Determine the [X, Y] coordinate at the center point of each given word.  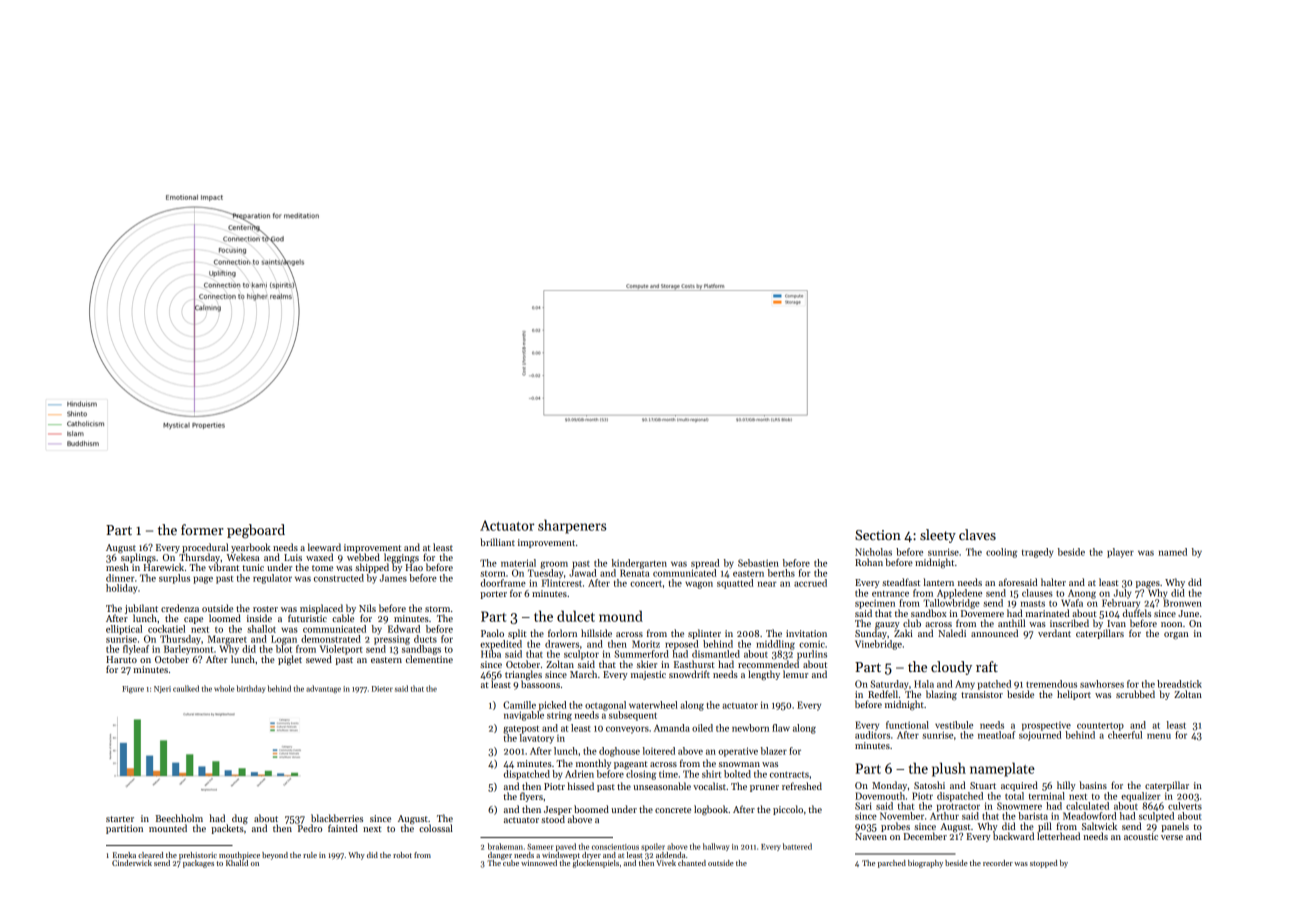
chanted [692, 863]
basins [1093, 785]
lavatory [537, 739]
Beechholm [179, 818]
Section [878, 535]
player [1120, 553]
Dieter [382, 689]
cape [193, 620]
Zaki [903, 633]
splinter [704, 634]
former [202, 529]
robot [402, 855]
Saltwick [1099, 826]
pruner [764, 788]
